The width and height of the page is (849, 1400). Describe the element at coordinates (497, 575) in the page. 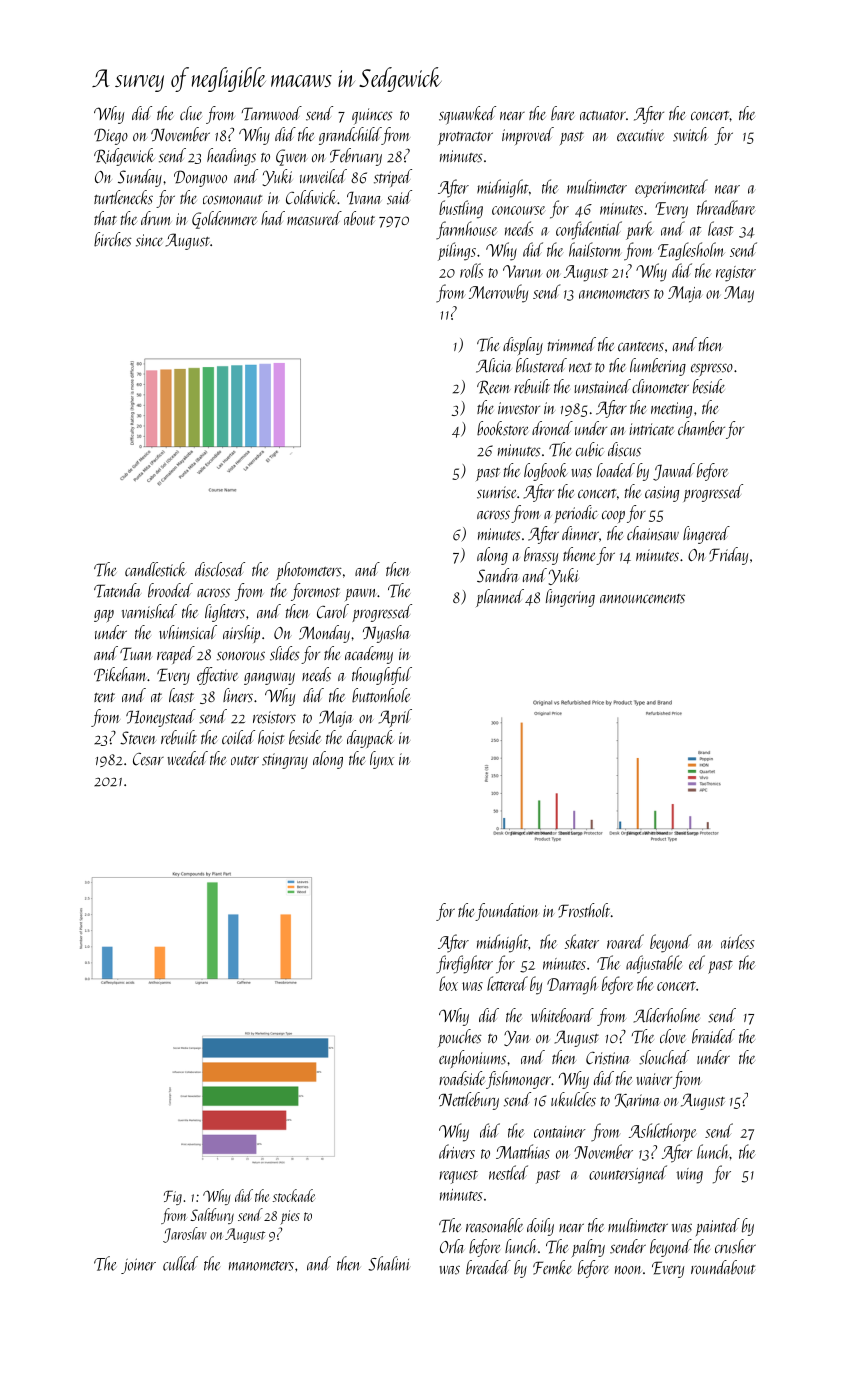

I see `Sandra` at that location.
